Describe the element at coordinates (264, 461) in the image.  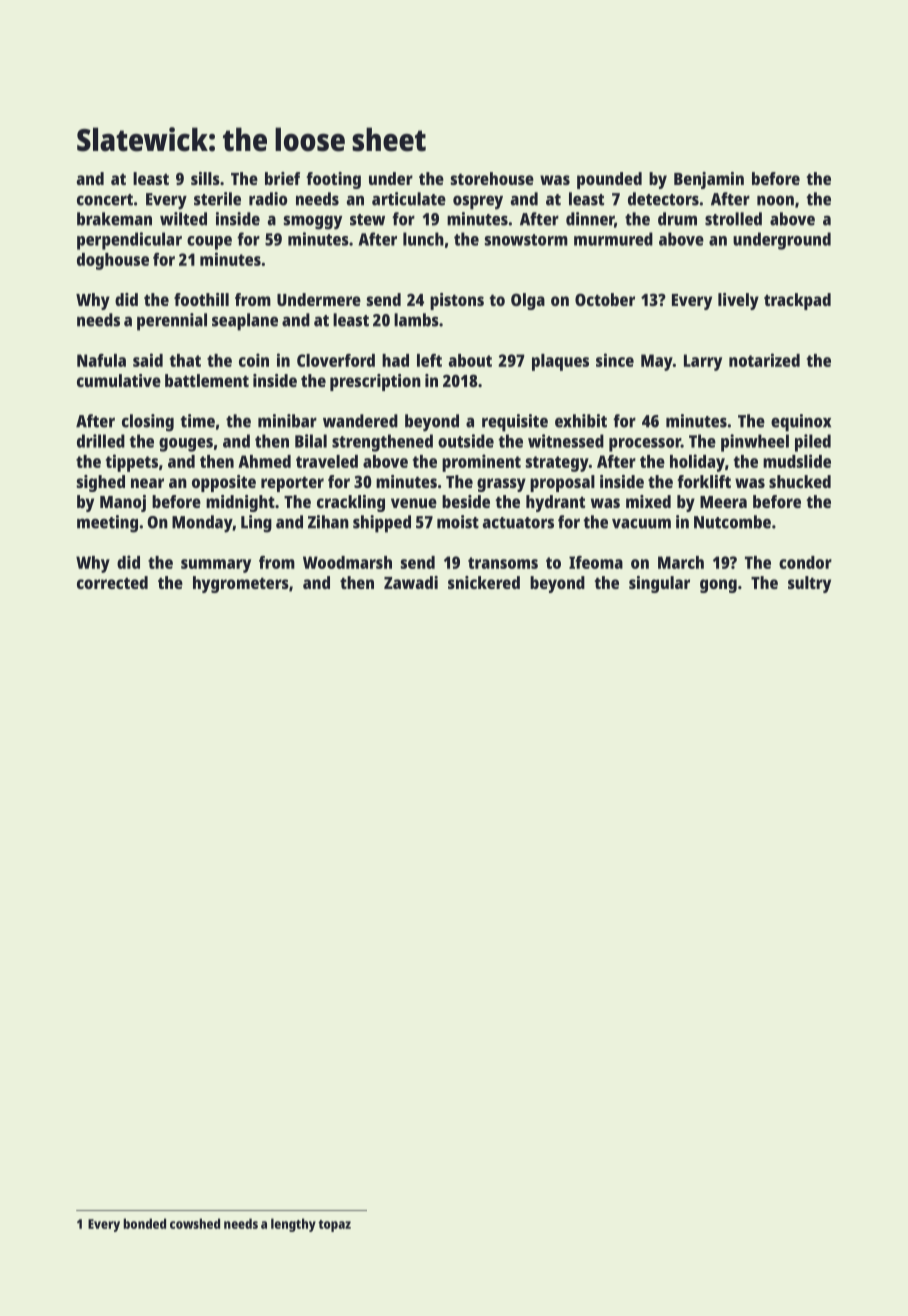
I see `Ahmed` at that location.
